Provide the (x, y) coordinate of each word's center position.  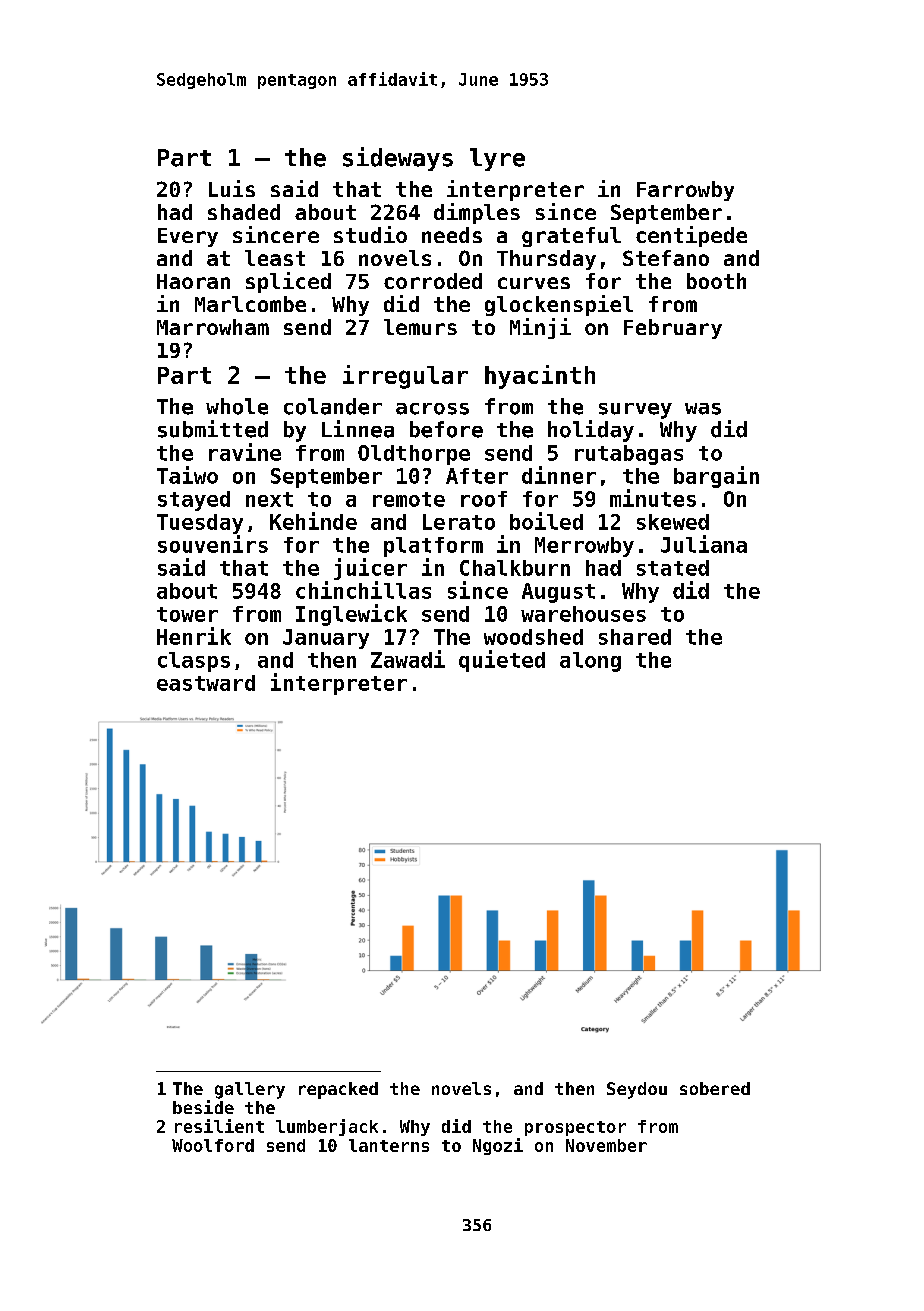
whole (237, 406)
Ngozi (498, 1146)
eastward (206, 683)
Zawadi (408, 659)
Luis (232, 188)
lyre (497, 159)
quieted (502, 661)
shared (635, 637)
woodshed (533, 637)
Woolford (213, 1145)
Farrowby (685, 191)
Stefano (666, 258)
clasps (194, 662)
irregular (405, 377)
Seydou (637, 1090)
